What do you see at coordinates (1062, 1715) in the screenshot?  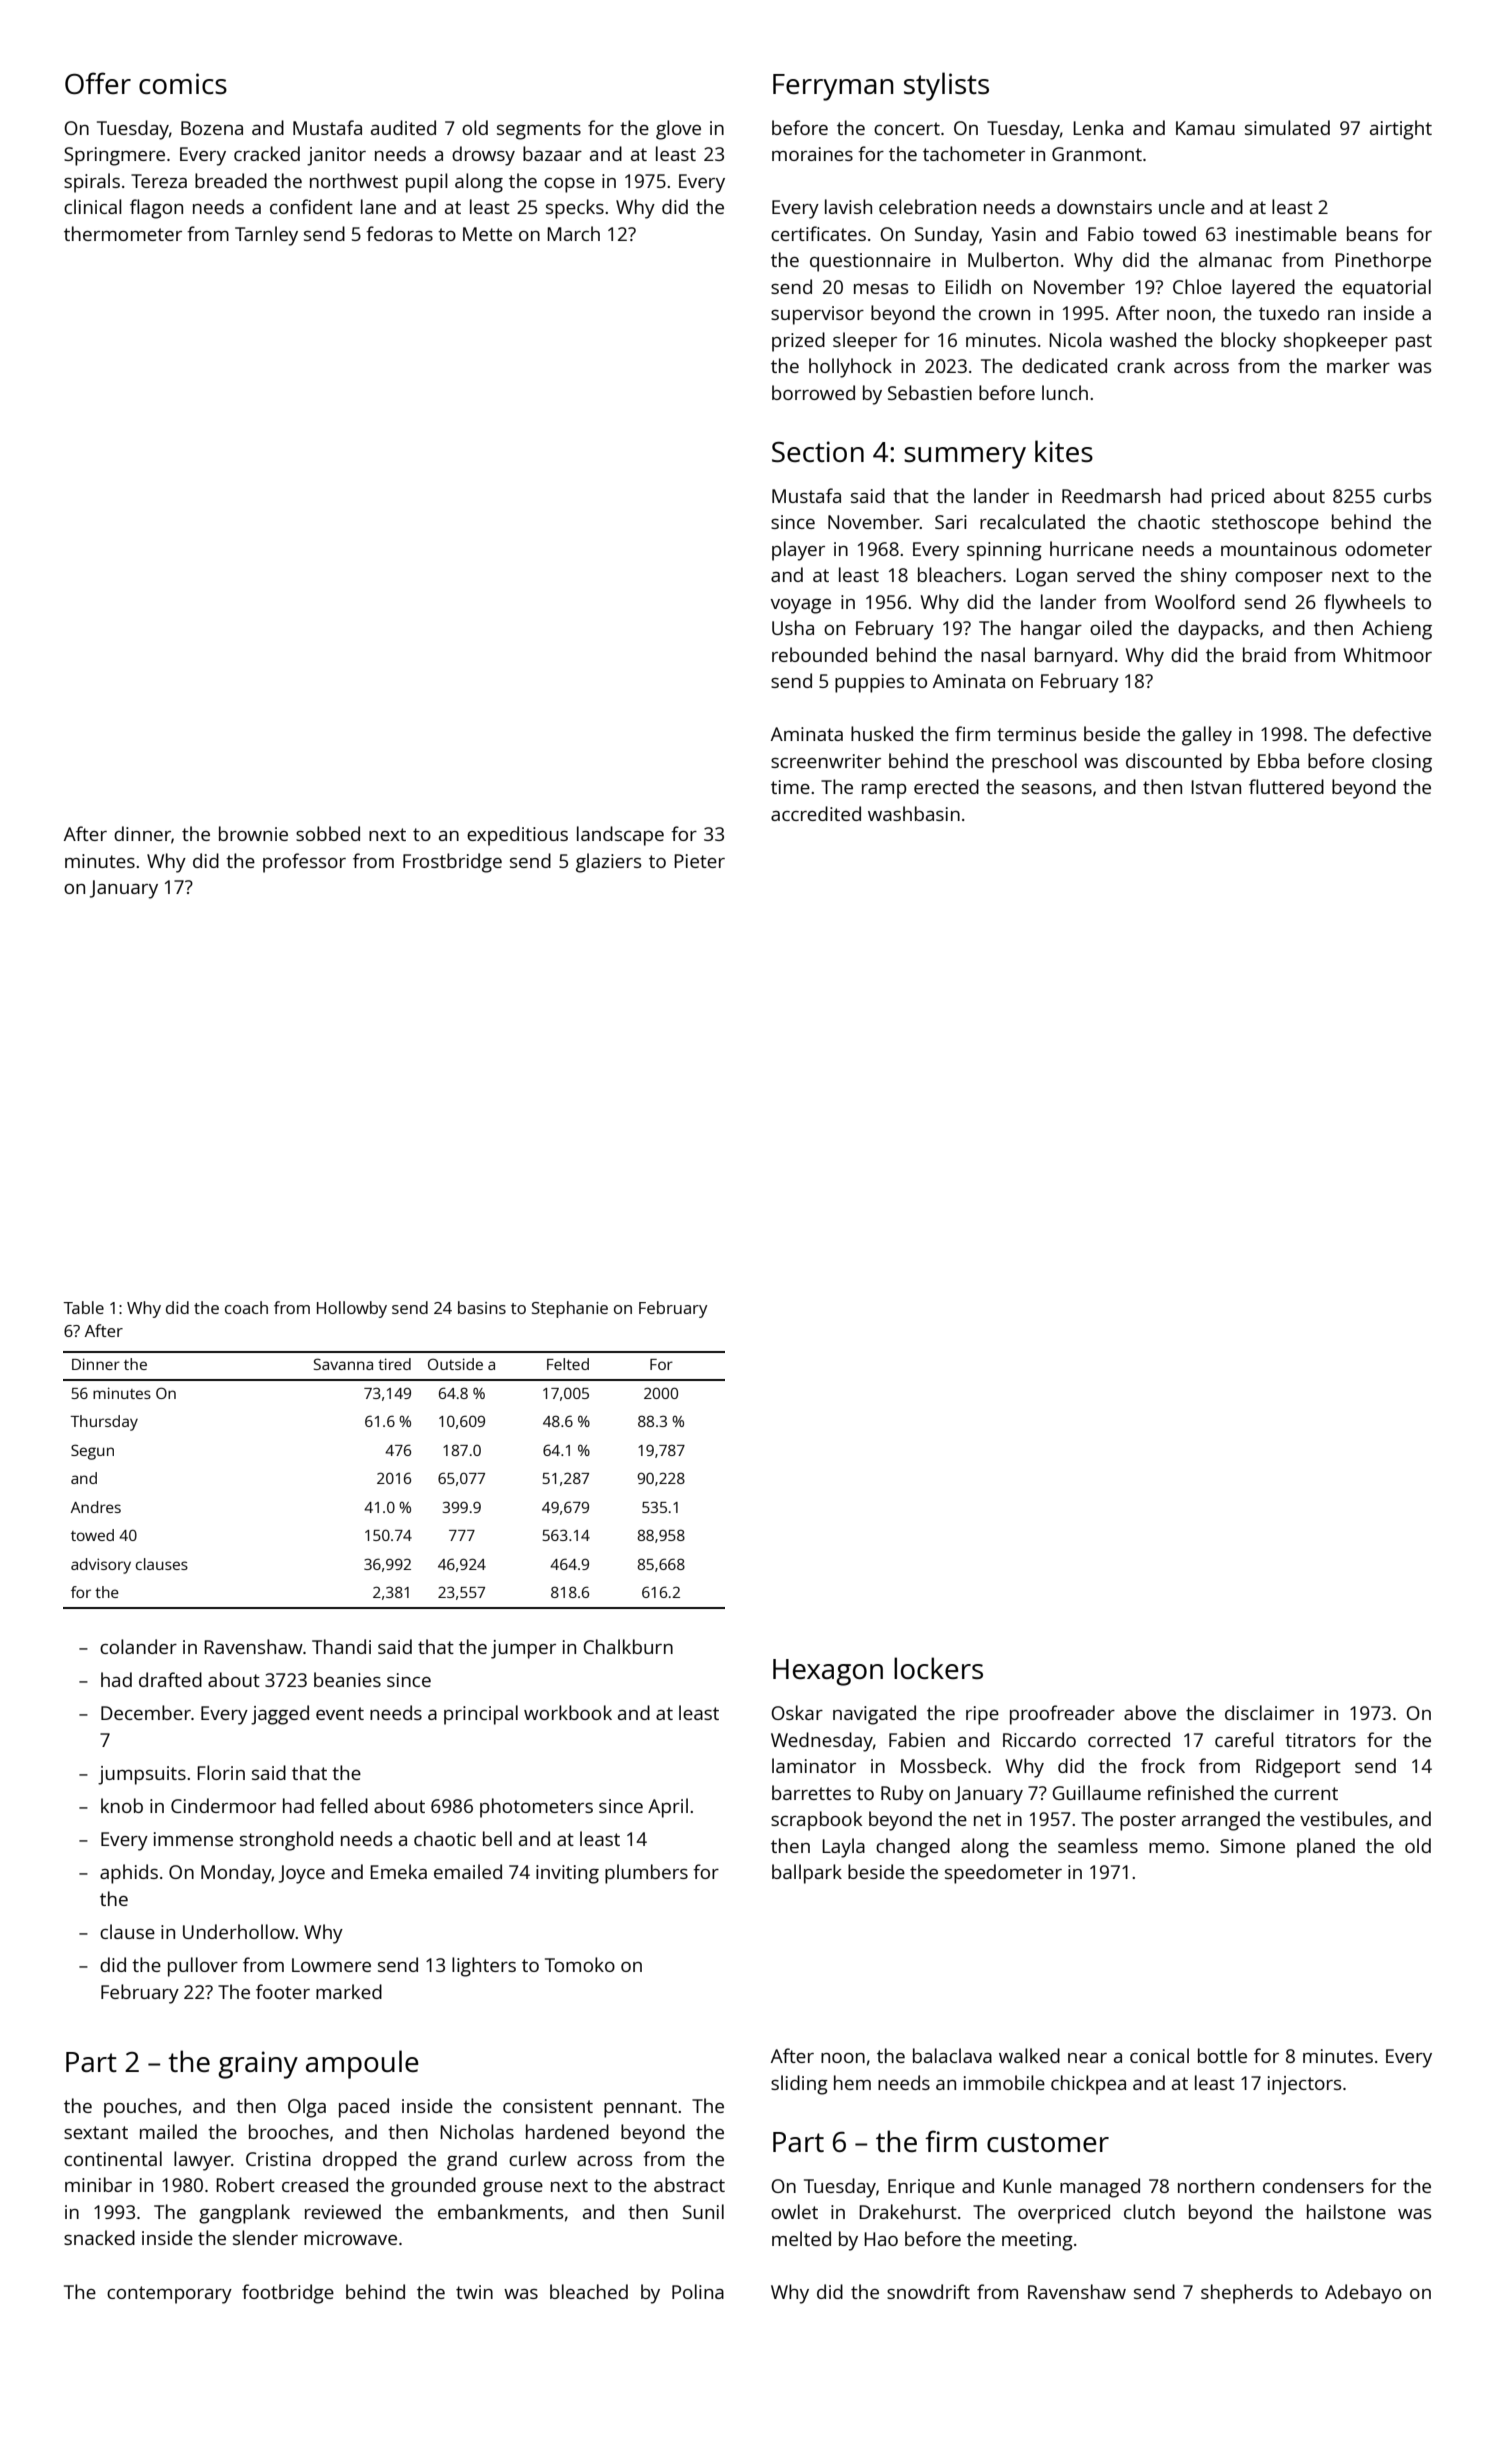 I see `proofreader` at bounding box center [1062, 1715].
